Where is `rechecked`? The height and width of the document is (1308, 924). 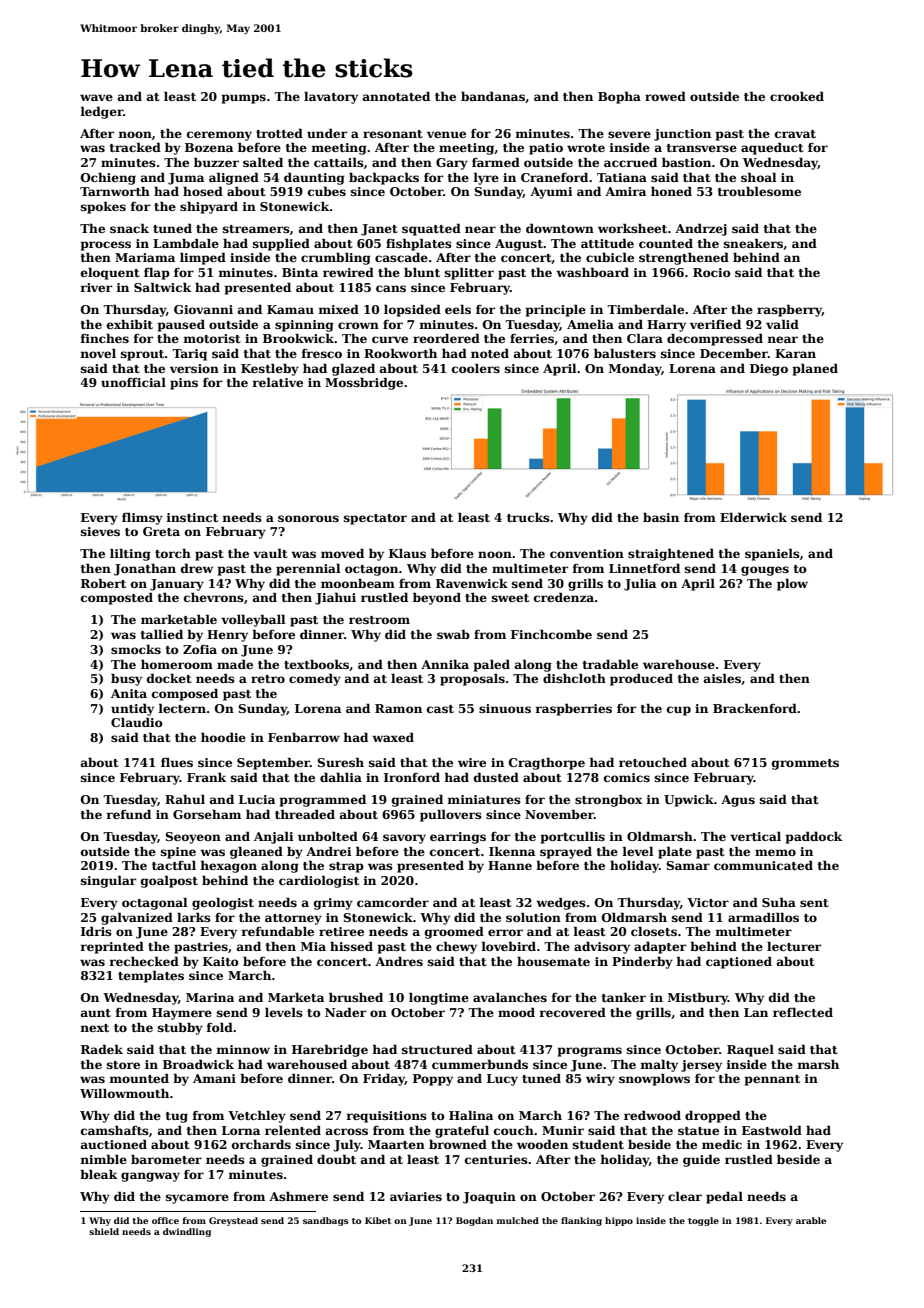 rechecked is located at coordinates (144, 961).
